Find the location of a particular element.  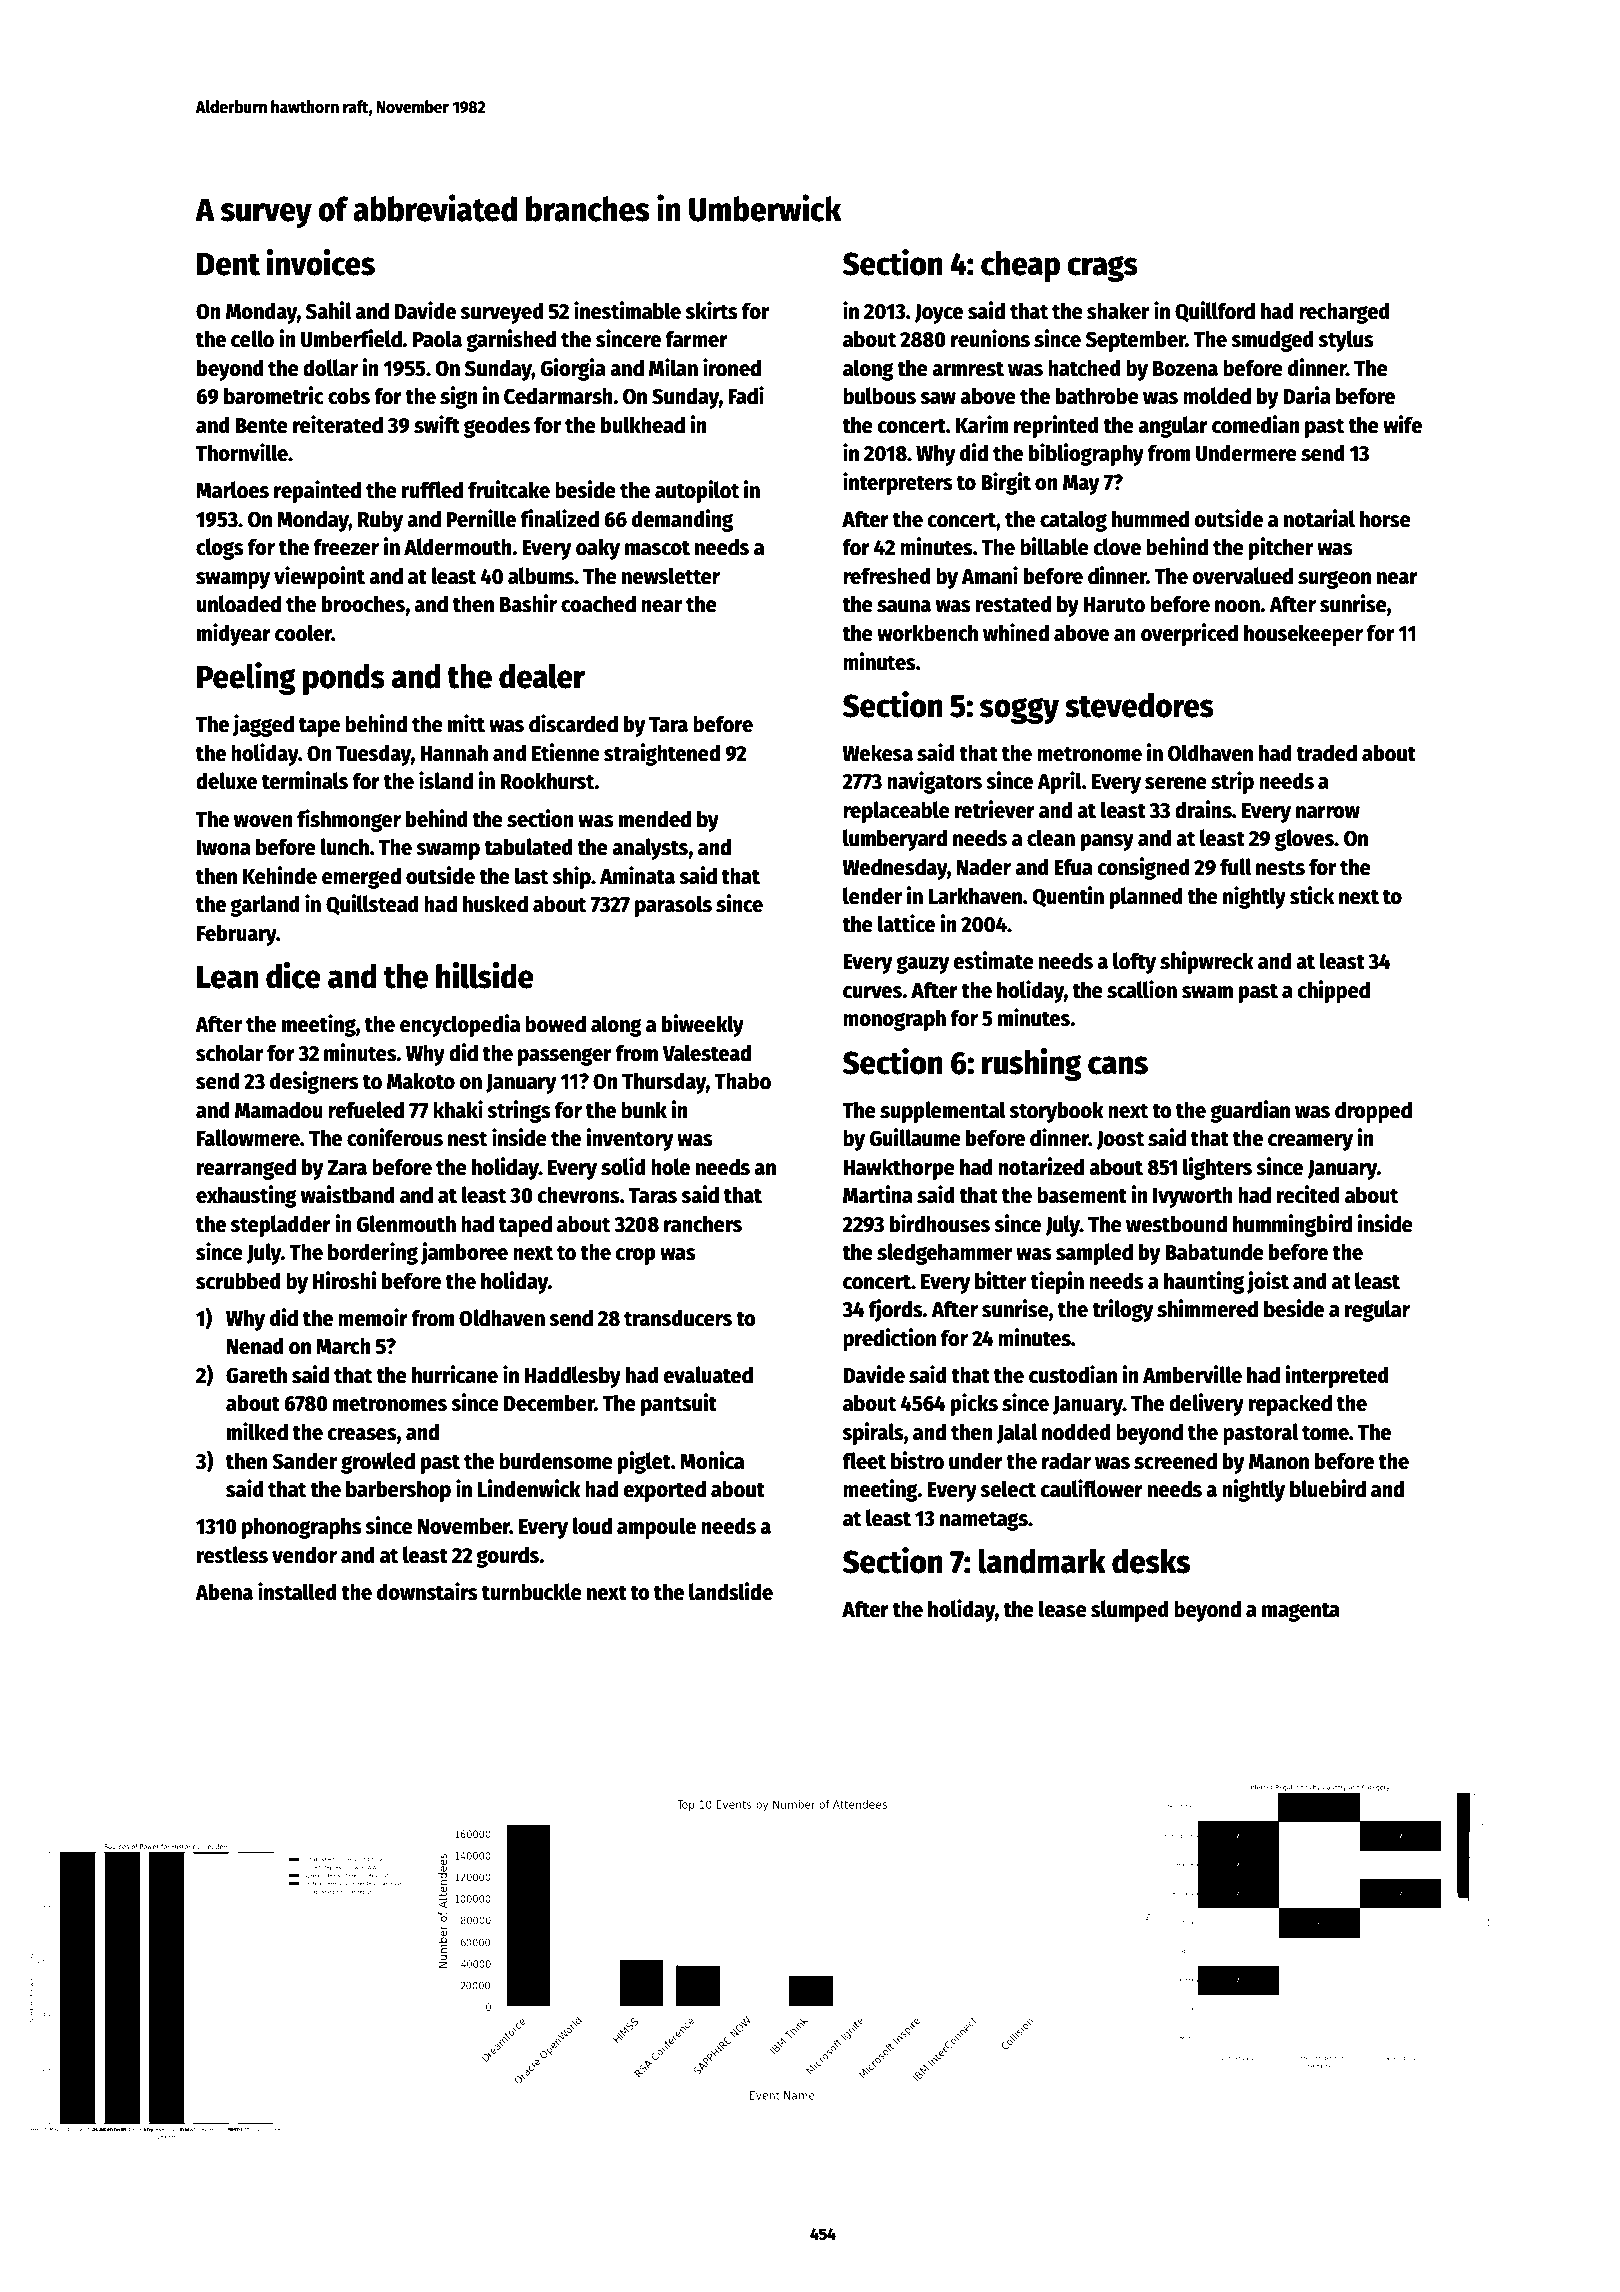

Hawkthorpe is located at coordinates (899, 1169).
